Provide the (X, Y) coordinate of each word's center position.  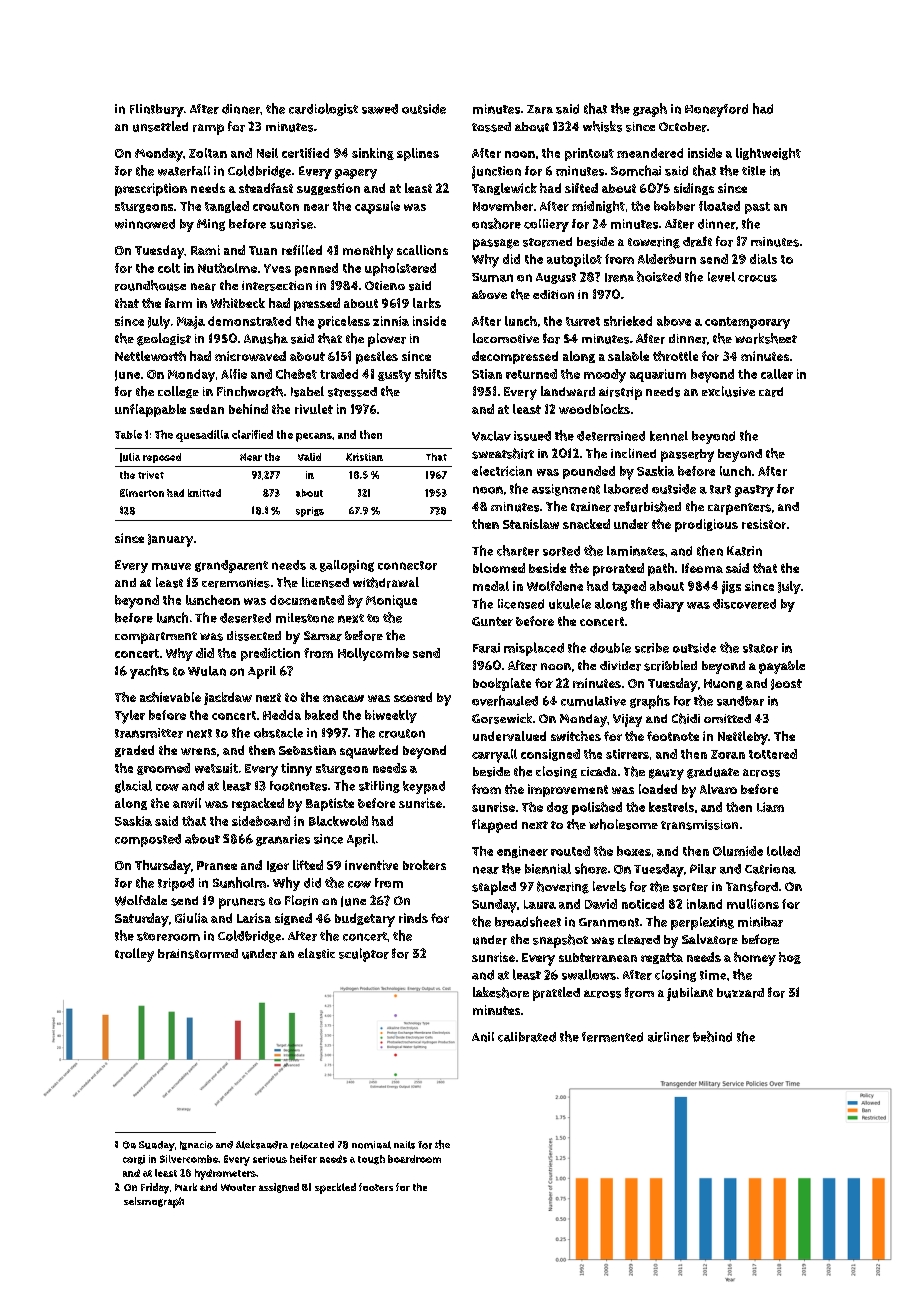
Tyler (130, 717)
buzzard (740, 993)
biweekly (391, 716)
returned (531, 374)
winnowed (145, 224)
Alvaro (718, 789)
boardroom (414, 1159)
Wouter (238, 1187)
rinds (413, 918)
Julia (130, 457)
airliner (669, 1037)
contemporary (747, 323)
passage (496, 244)
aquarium (658, 375)
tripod (176, 884)
